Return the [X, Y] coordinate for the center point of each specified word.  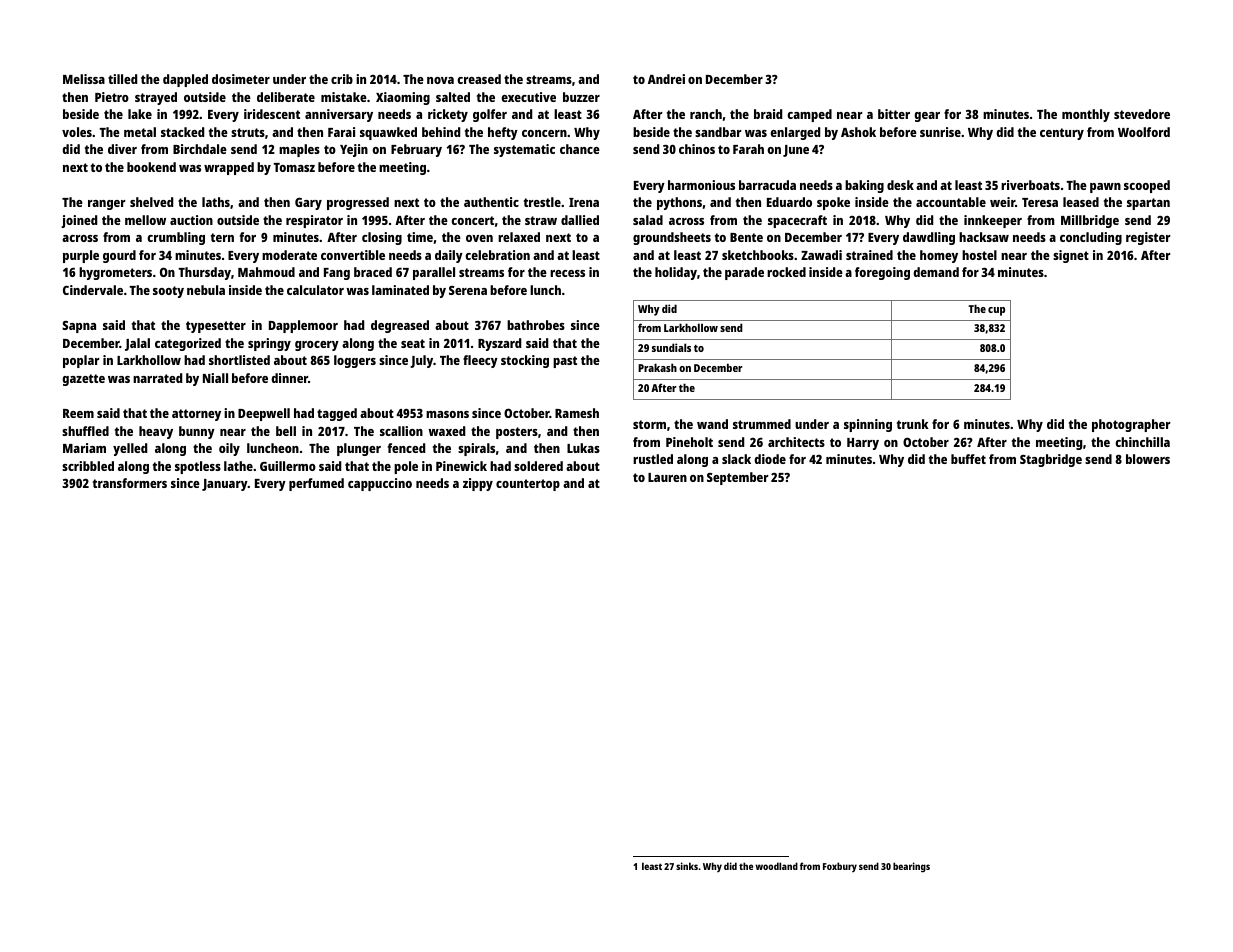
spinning [868, 425]
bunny [197, 432]
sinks [687, 866]
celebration [497, 255]
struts [248, 132]
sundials [671, 347]
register [1148, 238]
